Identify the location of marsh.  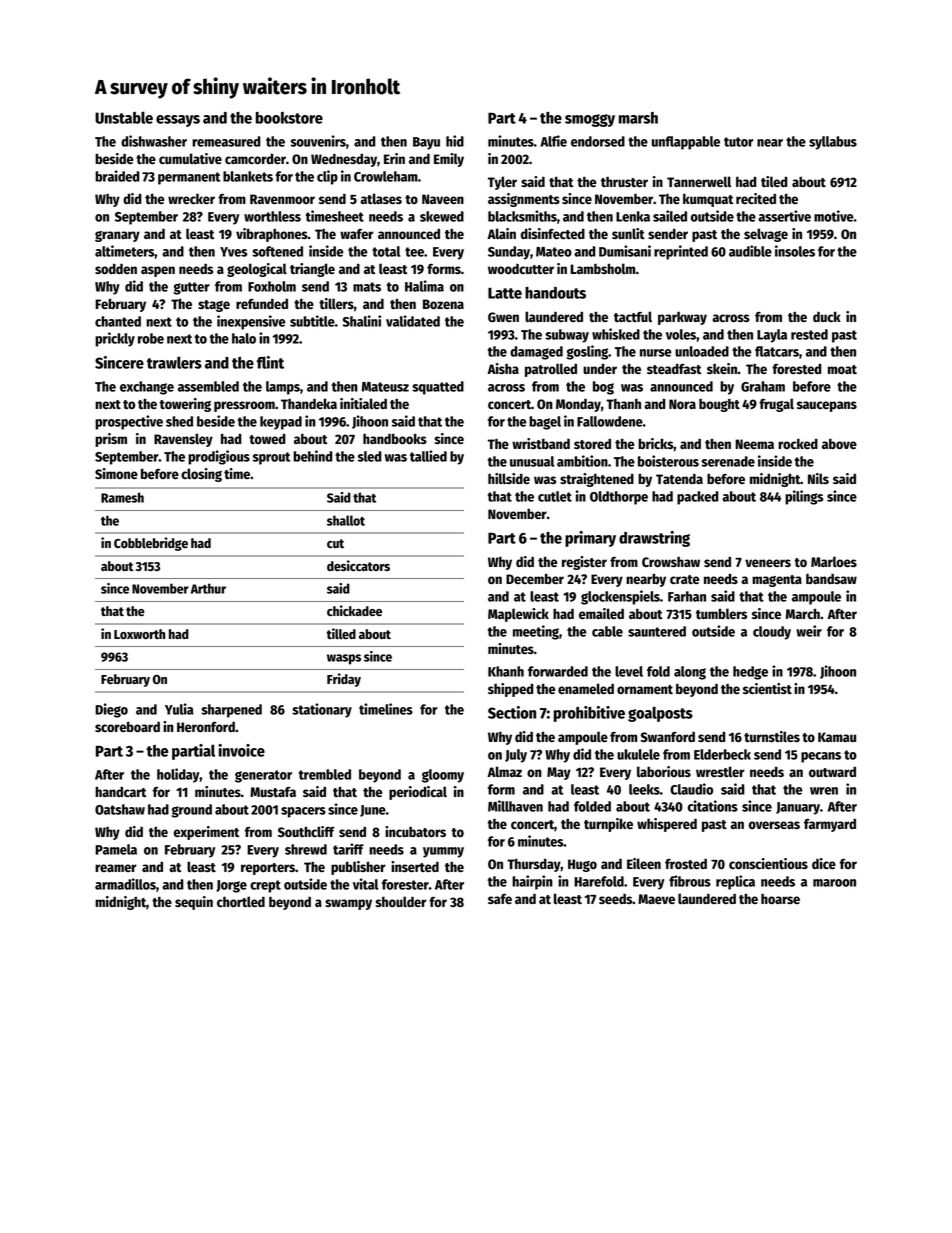
(638, 118).
